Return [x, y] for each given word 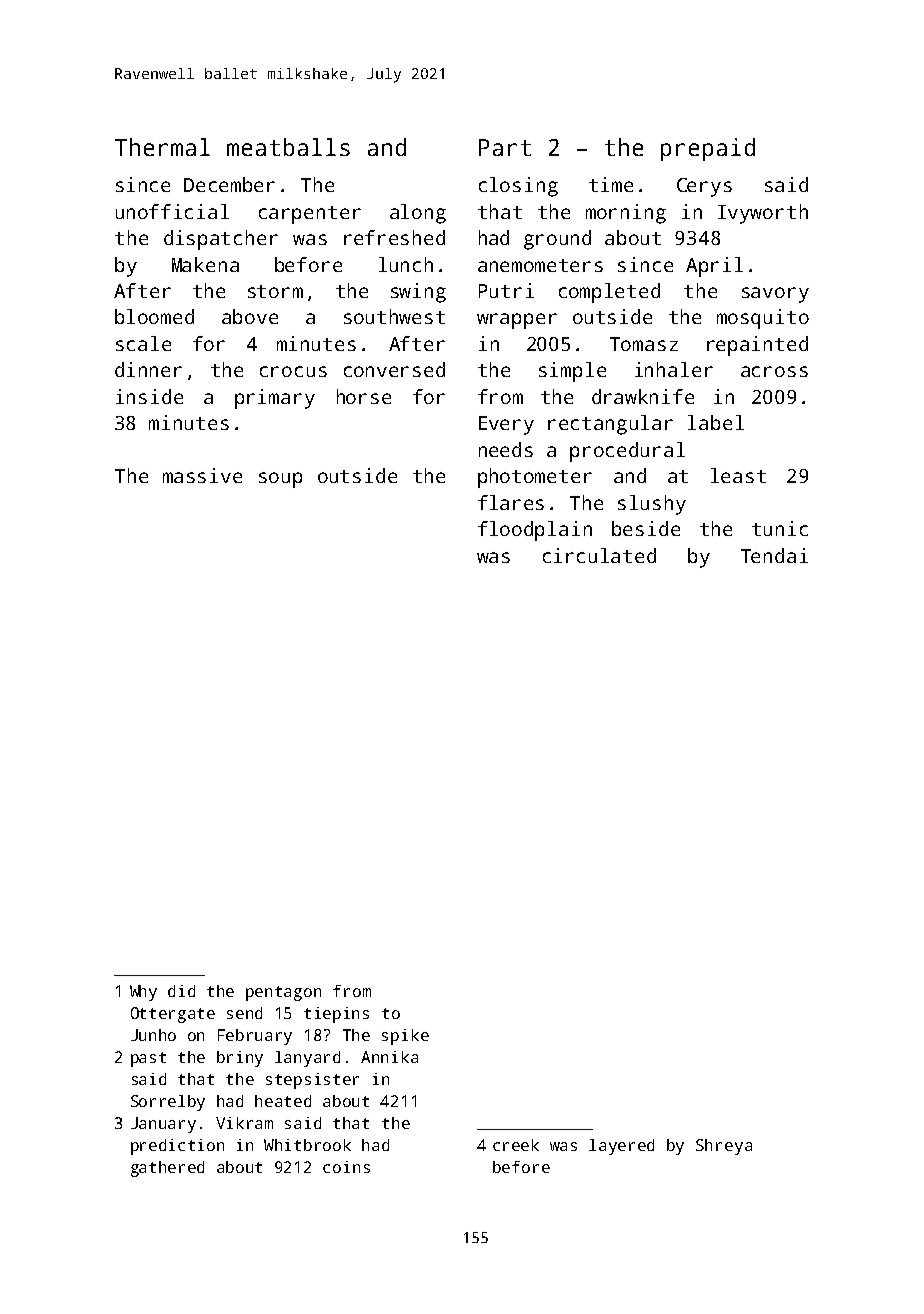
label [716, 422]
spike [405, 1037]
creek [516, 1145]
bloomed [154, 316]
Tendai [774, 555]
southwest [394, 316]
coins [346, 1167]
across [774, 371]
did [181, 991]
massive [202, 475]
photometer [535, 478]
